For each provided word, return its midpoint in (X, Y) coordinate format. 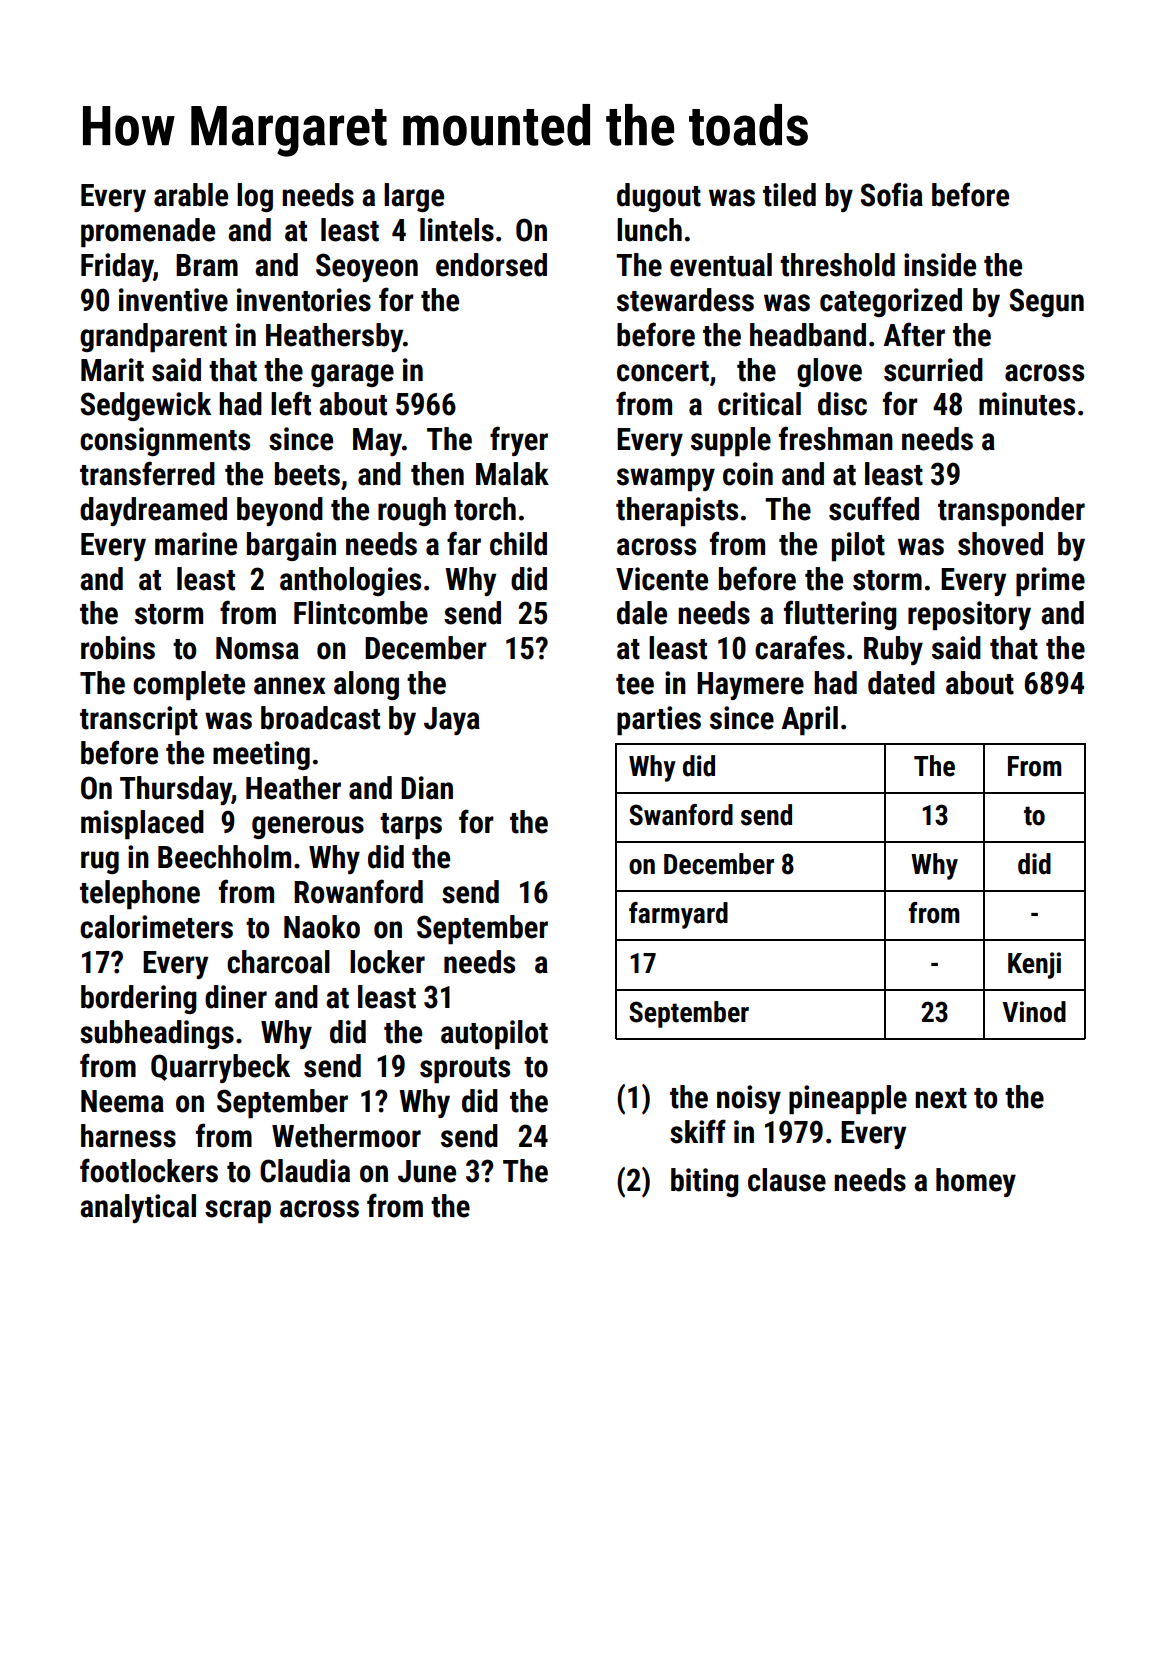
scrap (238, 1211)
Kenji (1034, 965)
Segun (1047, 302)
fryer (519, 441)
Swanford (681, 815)
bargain (291, 546)
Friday (117, 267)
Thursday (176, 790)
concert (663, 371)
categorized (891, 302)
